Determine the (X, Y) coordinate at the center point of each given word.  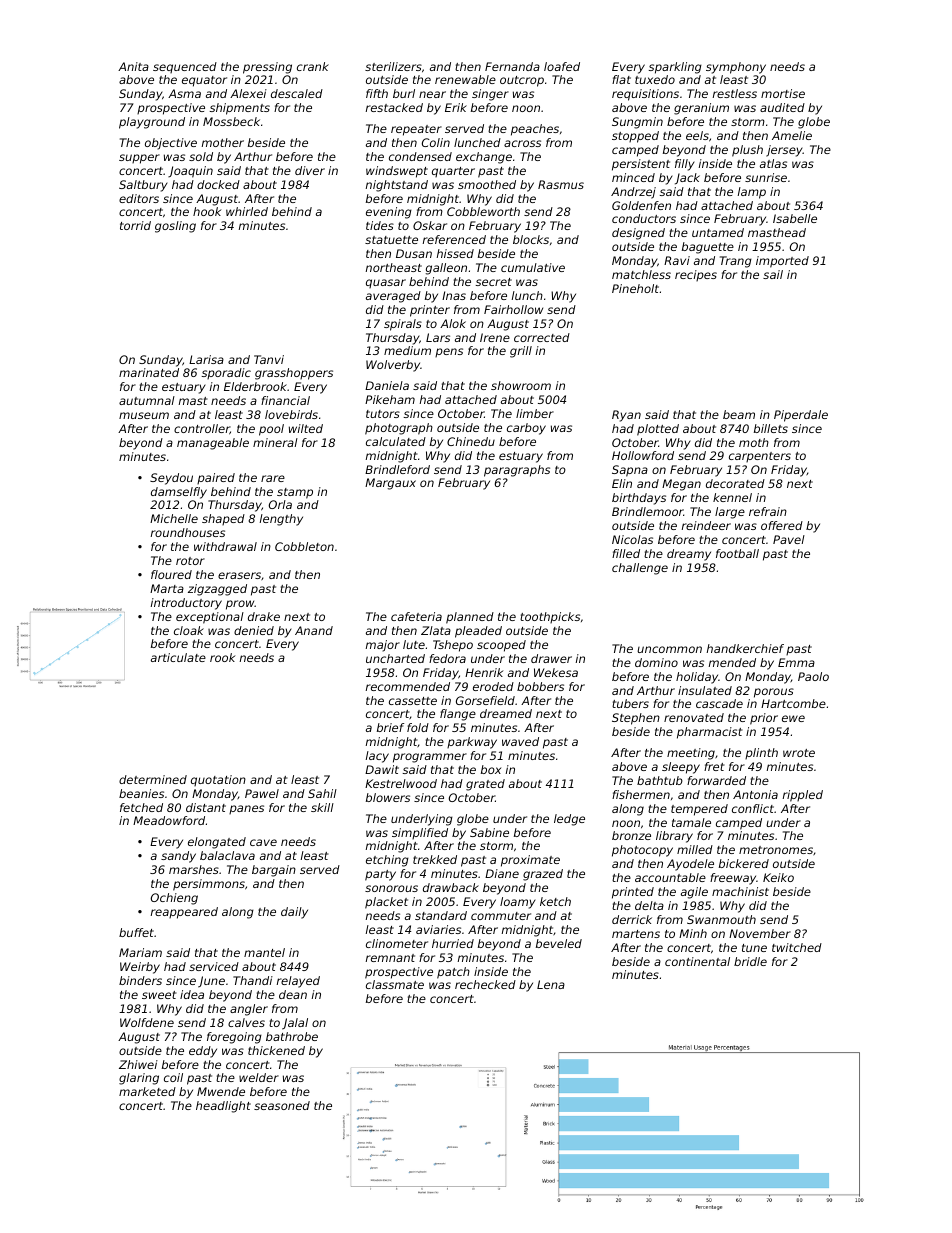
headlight (223, 1107)
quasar (386, 283)
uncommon (669, 649)
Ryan (626, 416)
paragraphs (517, 471)
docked (218, 184)
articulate (178, 657)
